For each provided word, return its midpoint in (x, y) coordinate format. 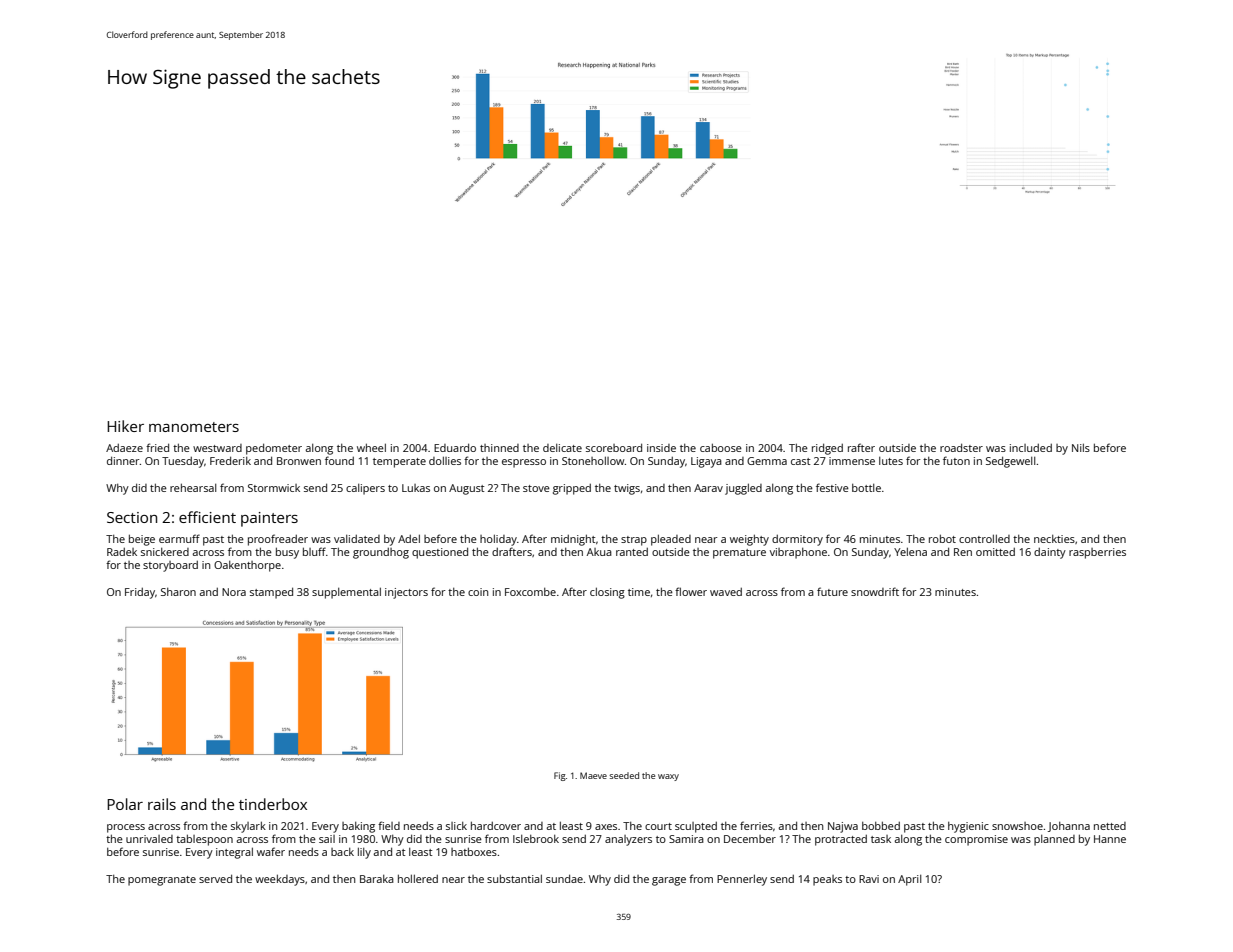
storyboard (170, 566)
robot (942, 538)
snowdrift (875, 591)
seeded (624, 775)
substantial (514, 878)
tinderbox (273, 804)
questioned (440, 553)
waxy (668, 777)
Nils (1081, 447)
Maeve (593, 775)
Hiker (125, 426)
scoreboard (614, 447)
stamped (271, 593)
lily (364, 853)
